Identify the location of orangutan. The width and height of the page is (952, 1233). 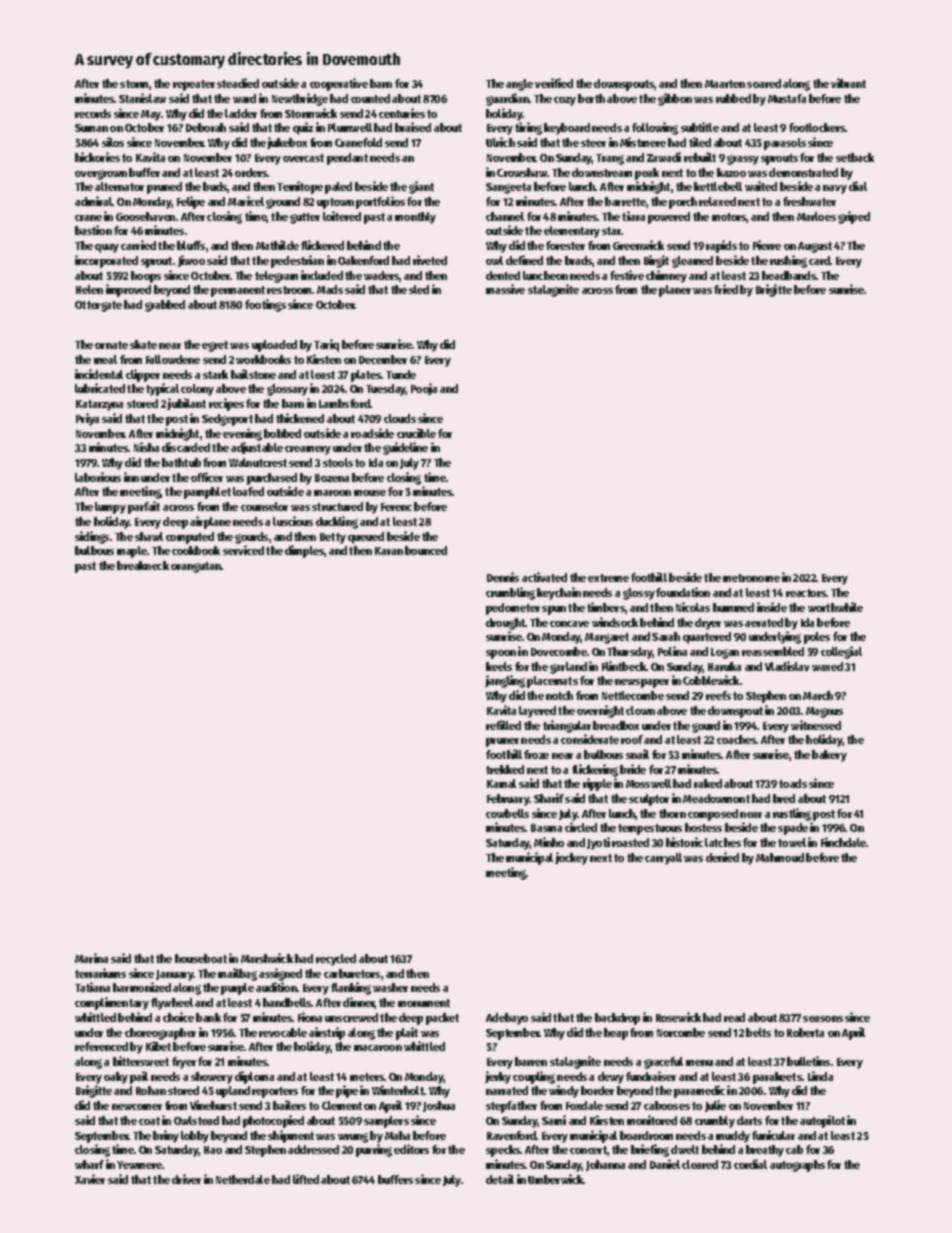
(196, 567).
